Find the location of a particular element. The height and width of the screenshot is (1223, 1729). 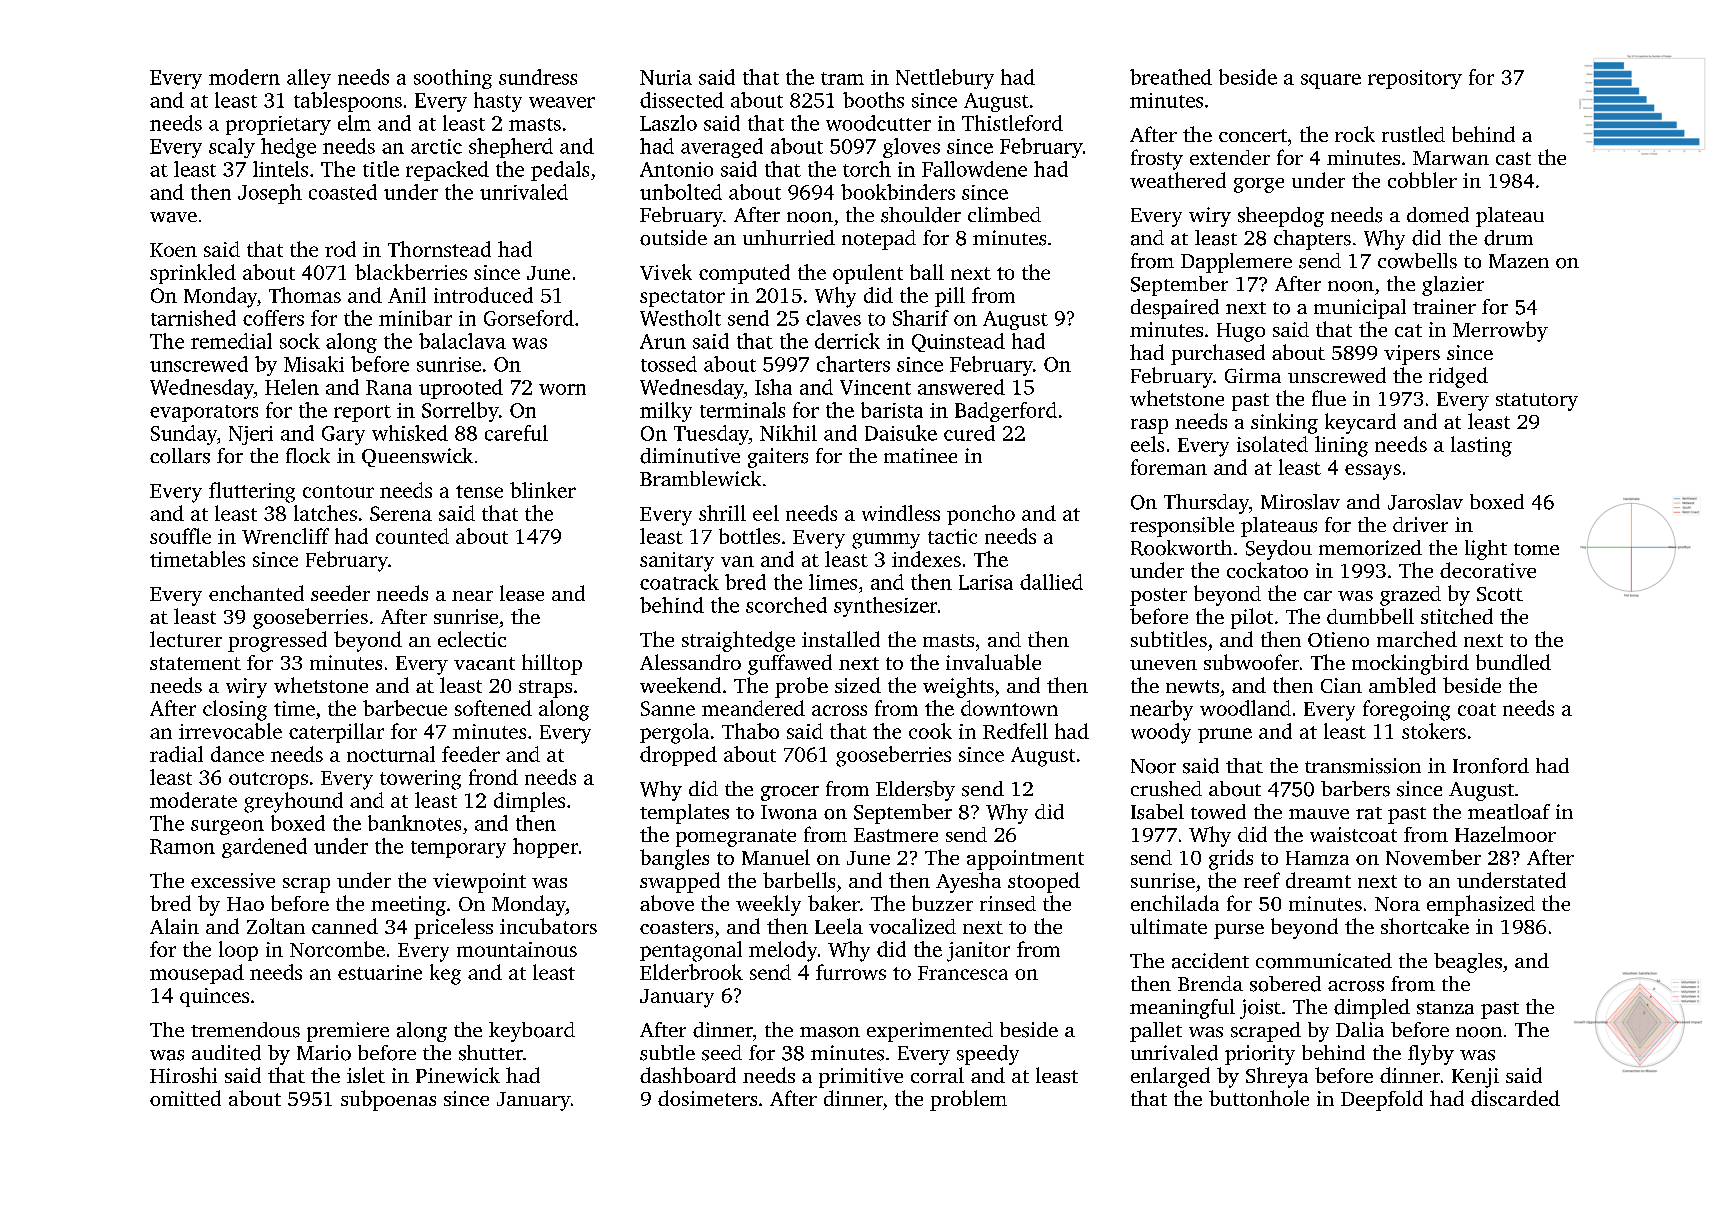

synthesizer is located at coordinates (885, 607).
